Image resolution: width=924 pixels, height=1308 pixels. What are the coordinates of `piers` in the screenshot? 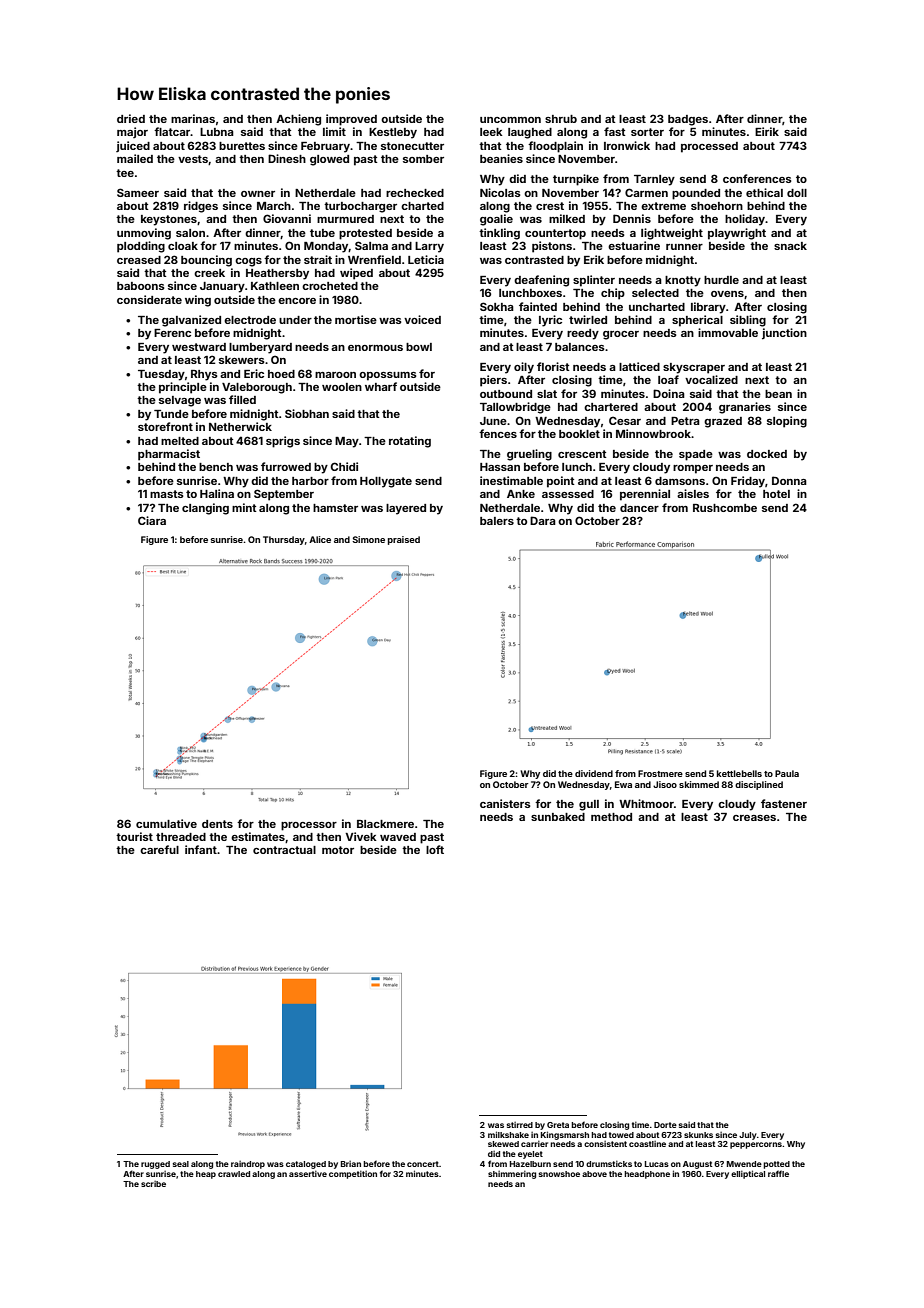 It's located at (493, 381).
